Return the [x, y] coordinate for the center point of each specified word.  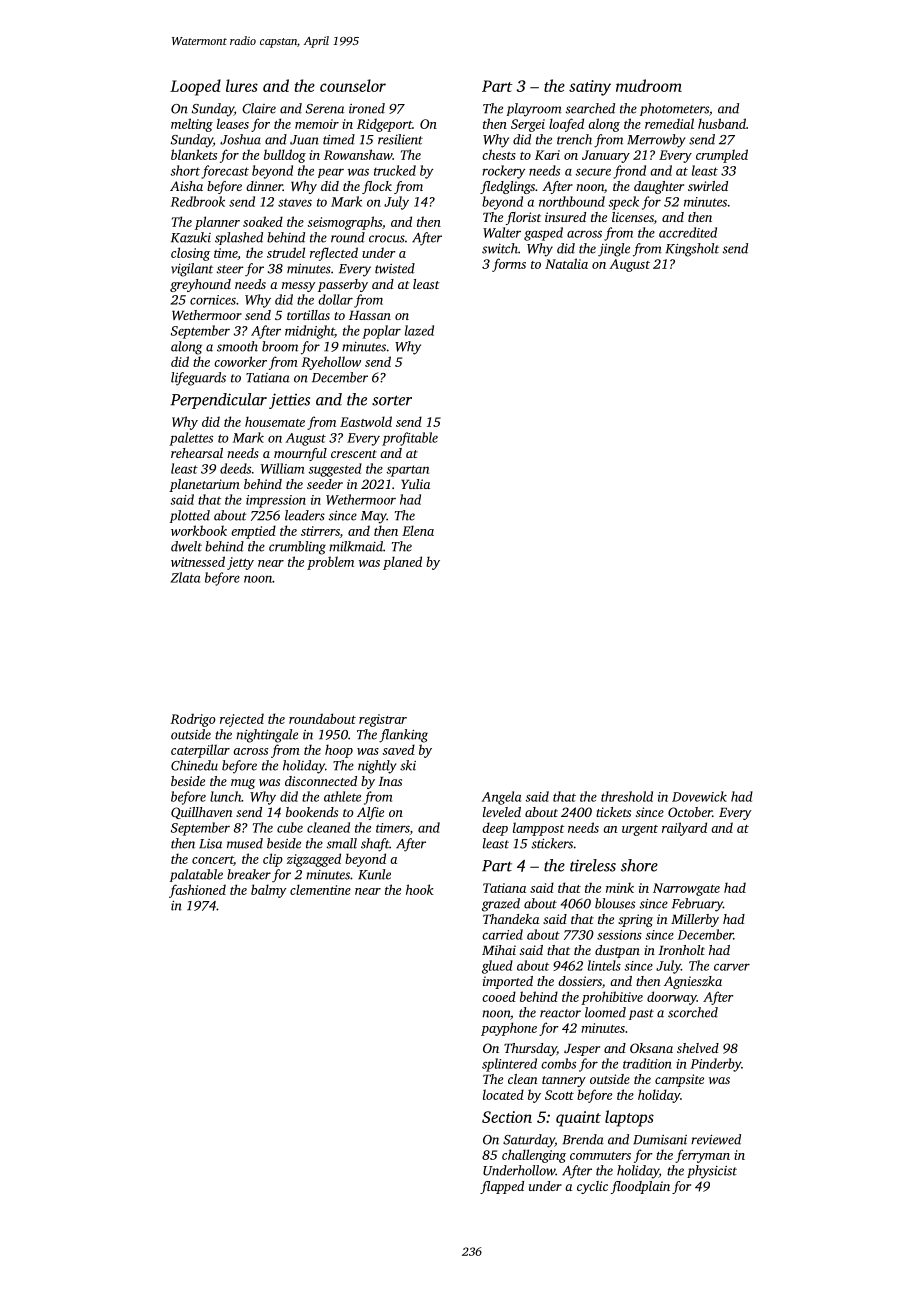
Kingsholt [692, 250]
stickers [552, 843]
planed [402, 563]
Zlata [185, 577]
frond [629, 172]
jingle [614, 250]
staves [295, 202]
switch [500, 248]
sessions [619, 935]
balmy [268, 891]
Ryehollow [331, 363]
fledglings [507, 187]
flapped [502, 1187]
